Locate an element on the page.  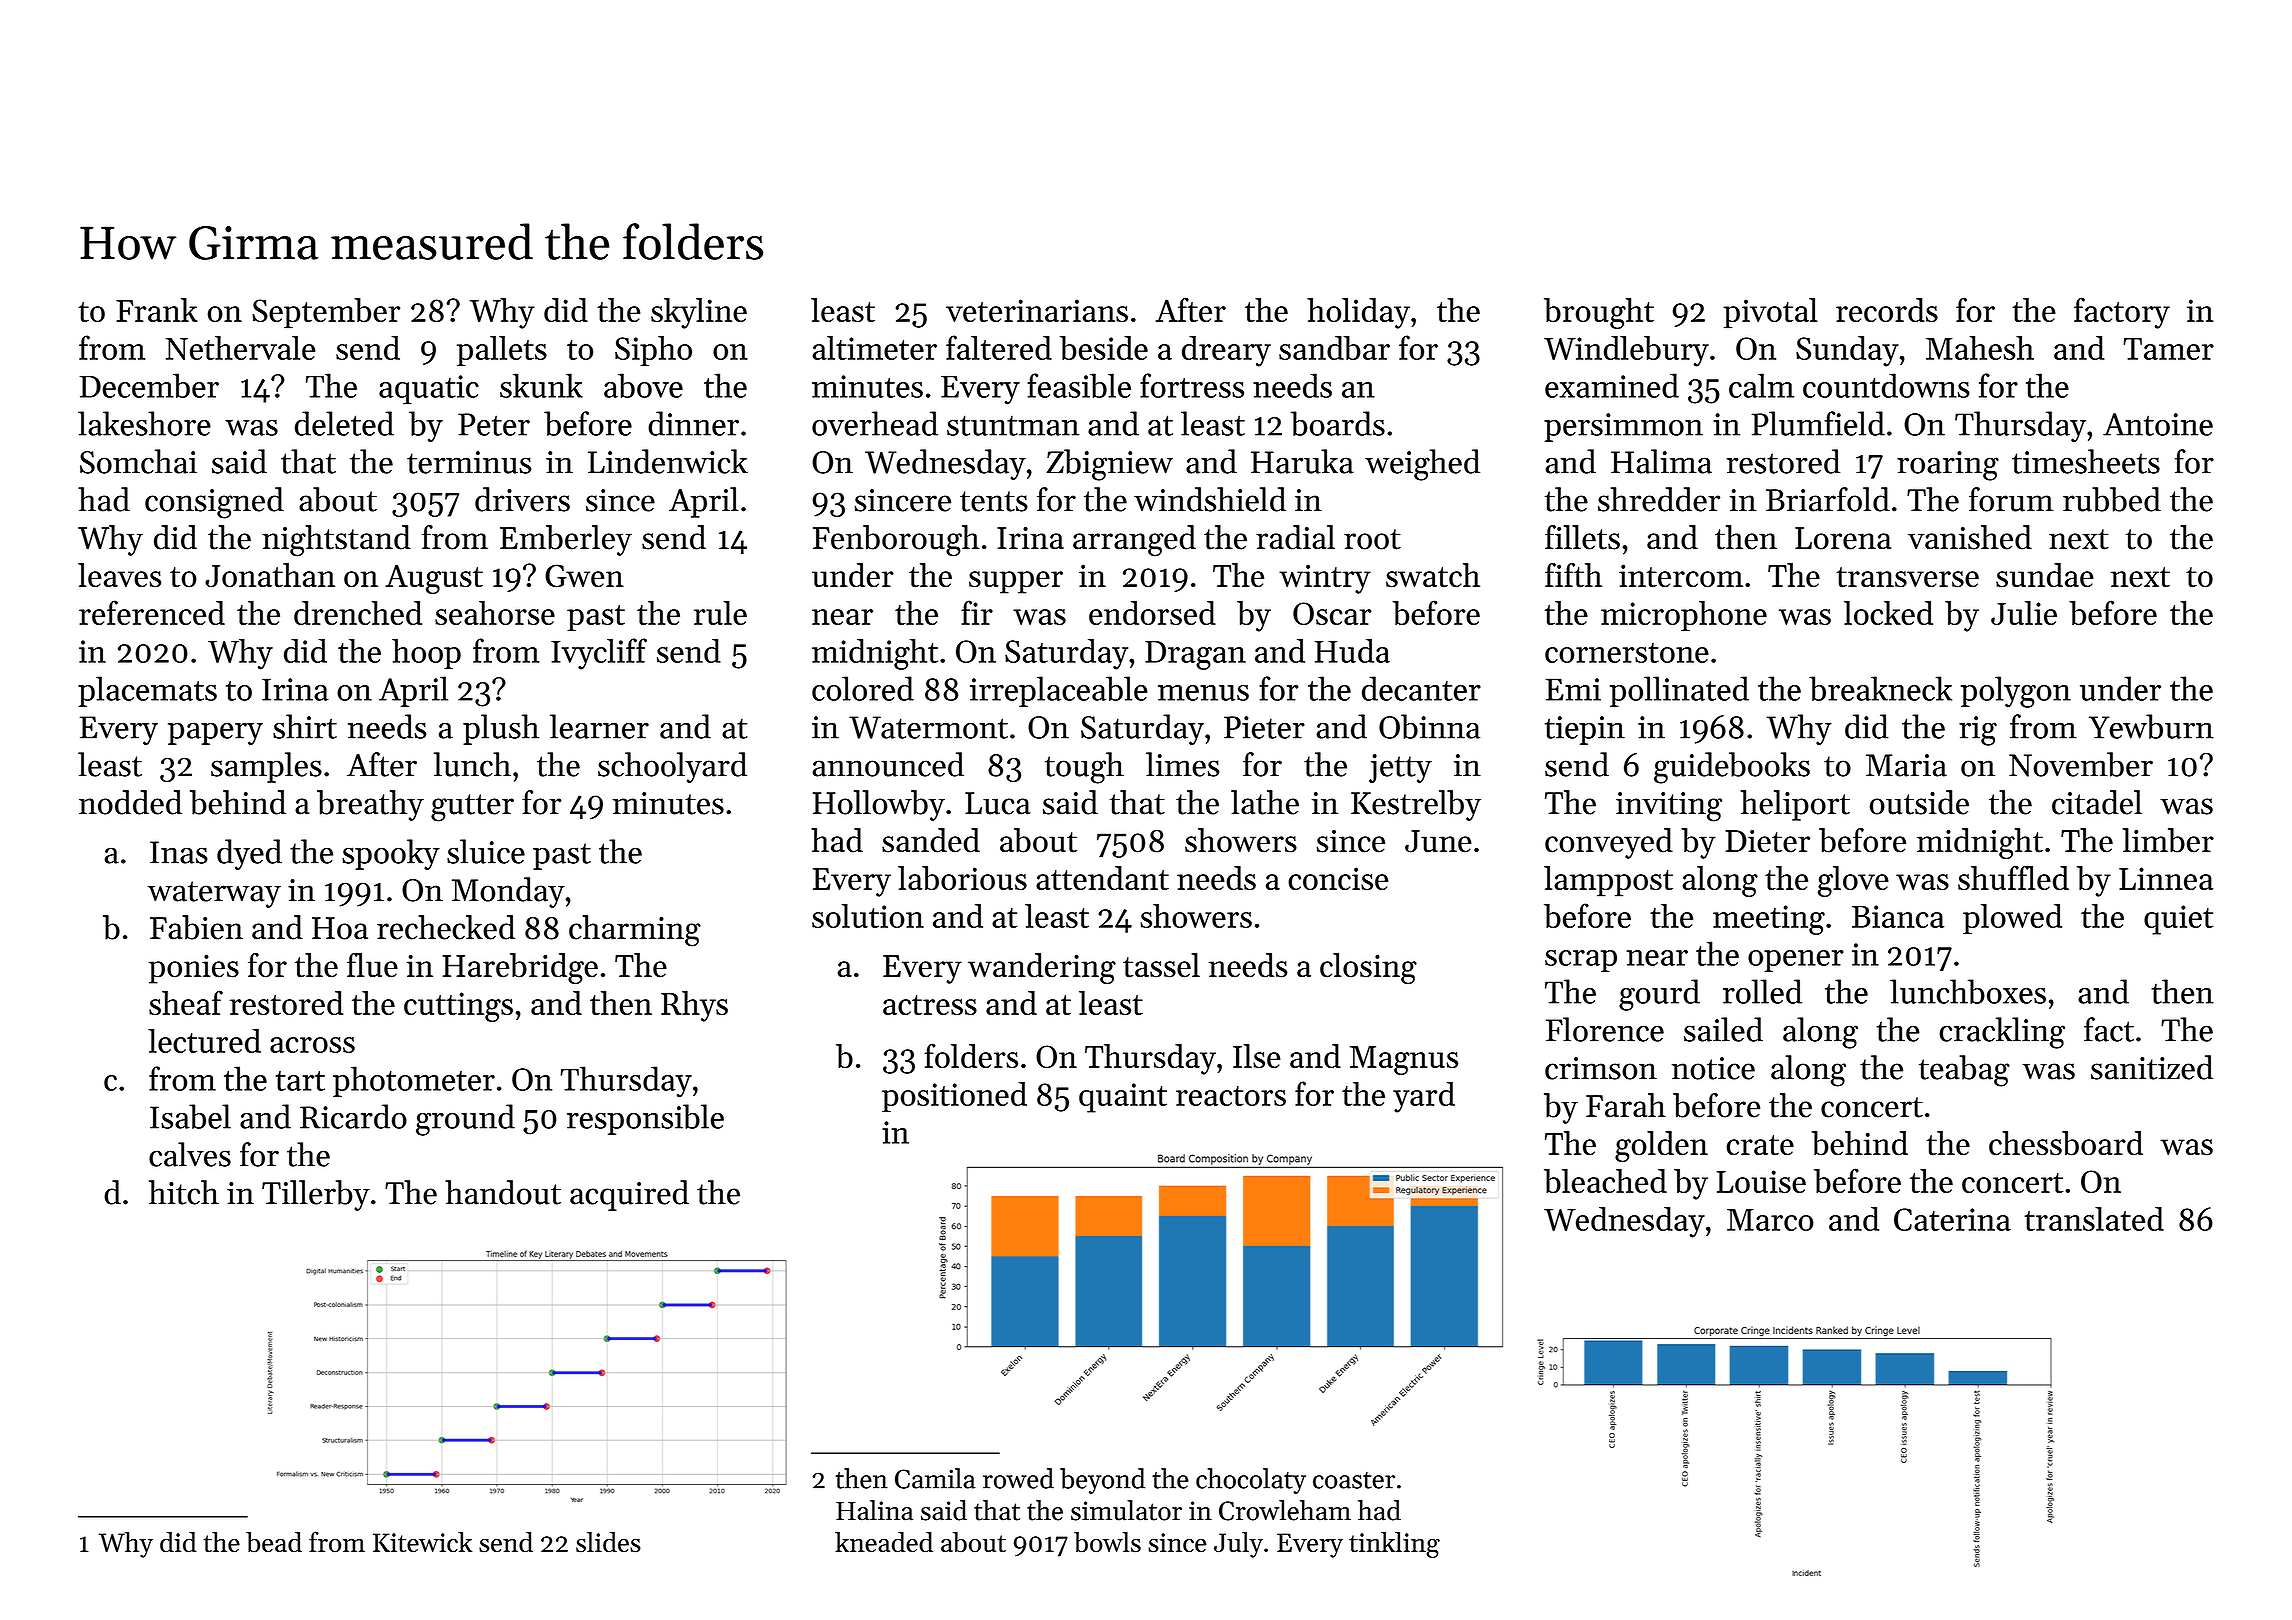
bead is located at coordinates (274, 1542).
